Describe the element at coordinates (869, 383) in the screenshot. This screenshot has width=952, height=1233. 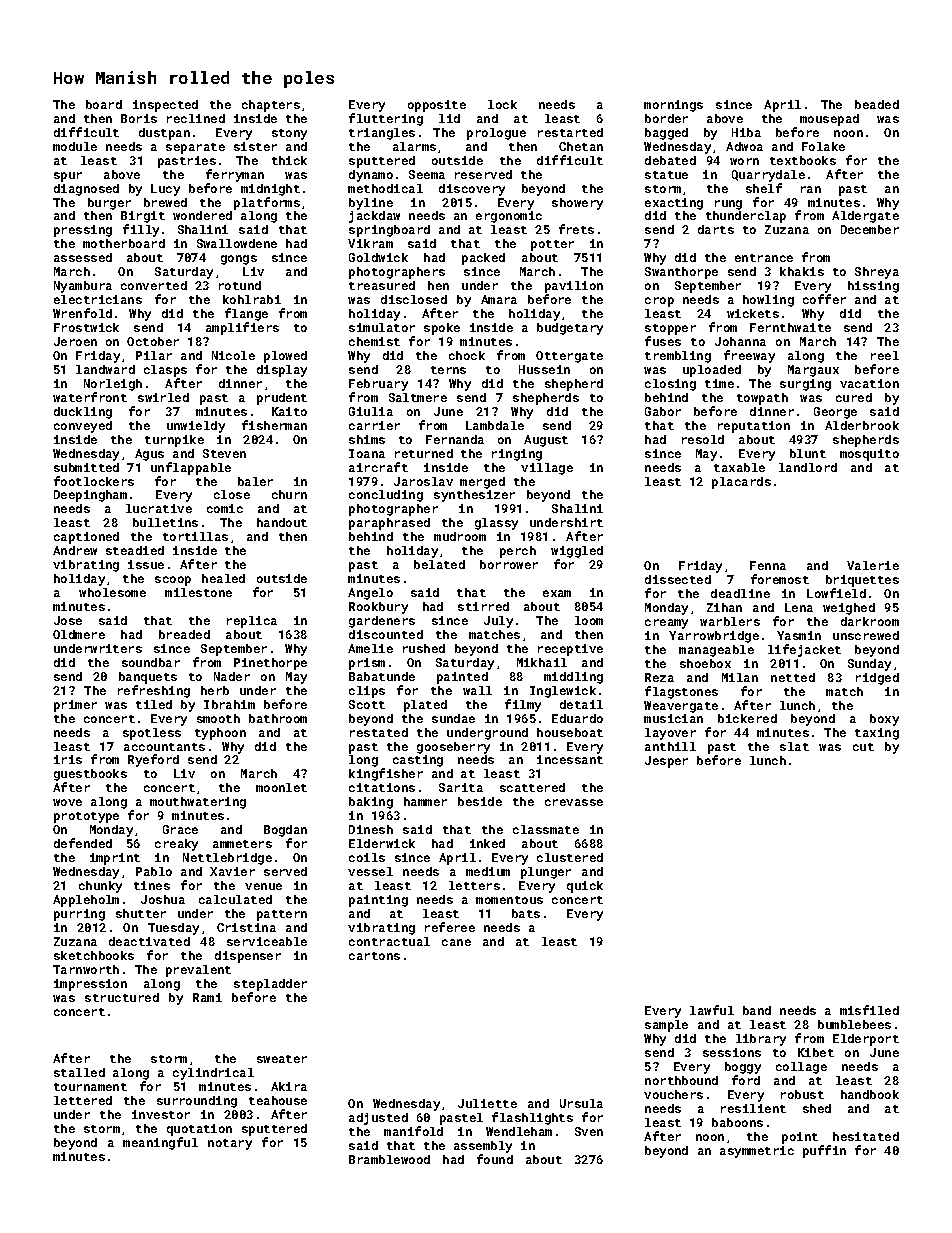
I see `vacation` at that location.
